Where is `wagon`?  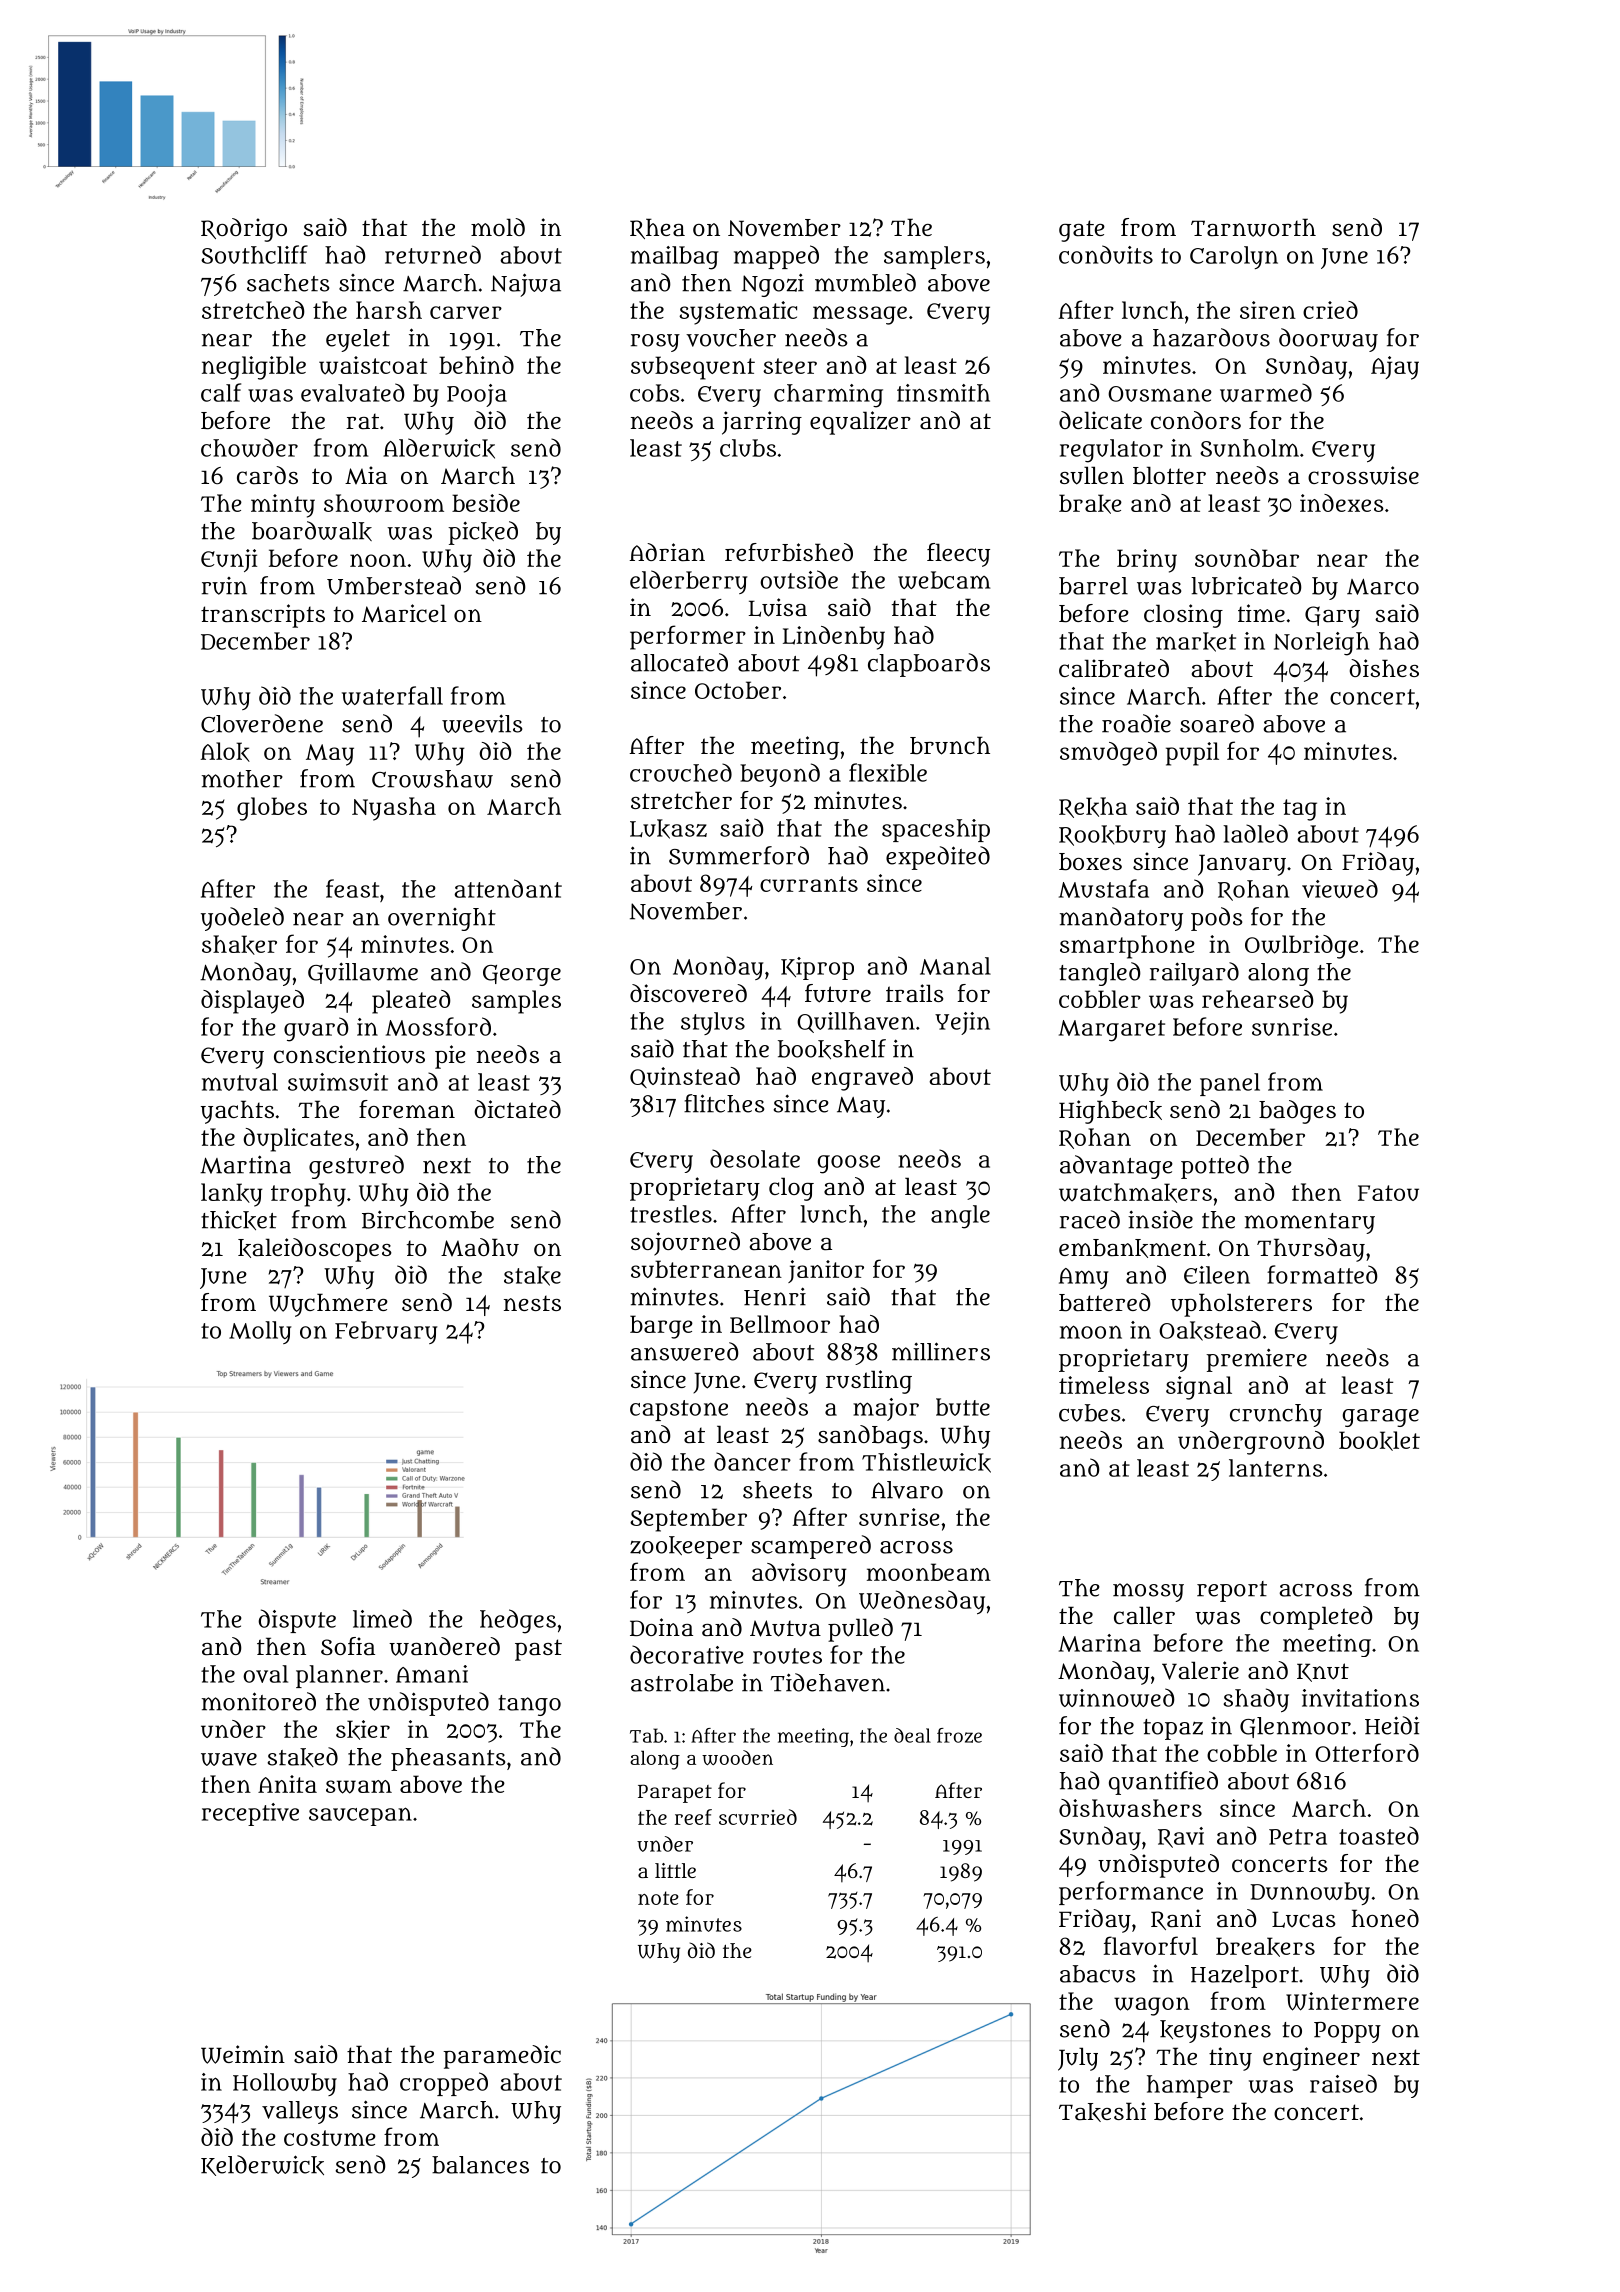 wagon is located at coordinates (1152, 2006).
